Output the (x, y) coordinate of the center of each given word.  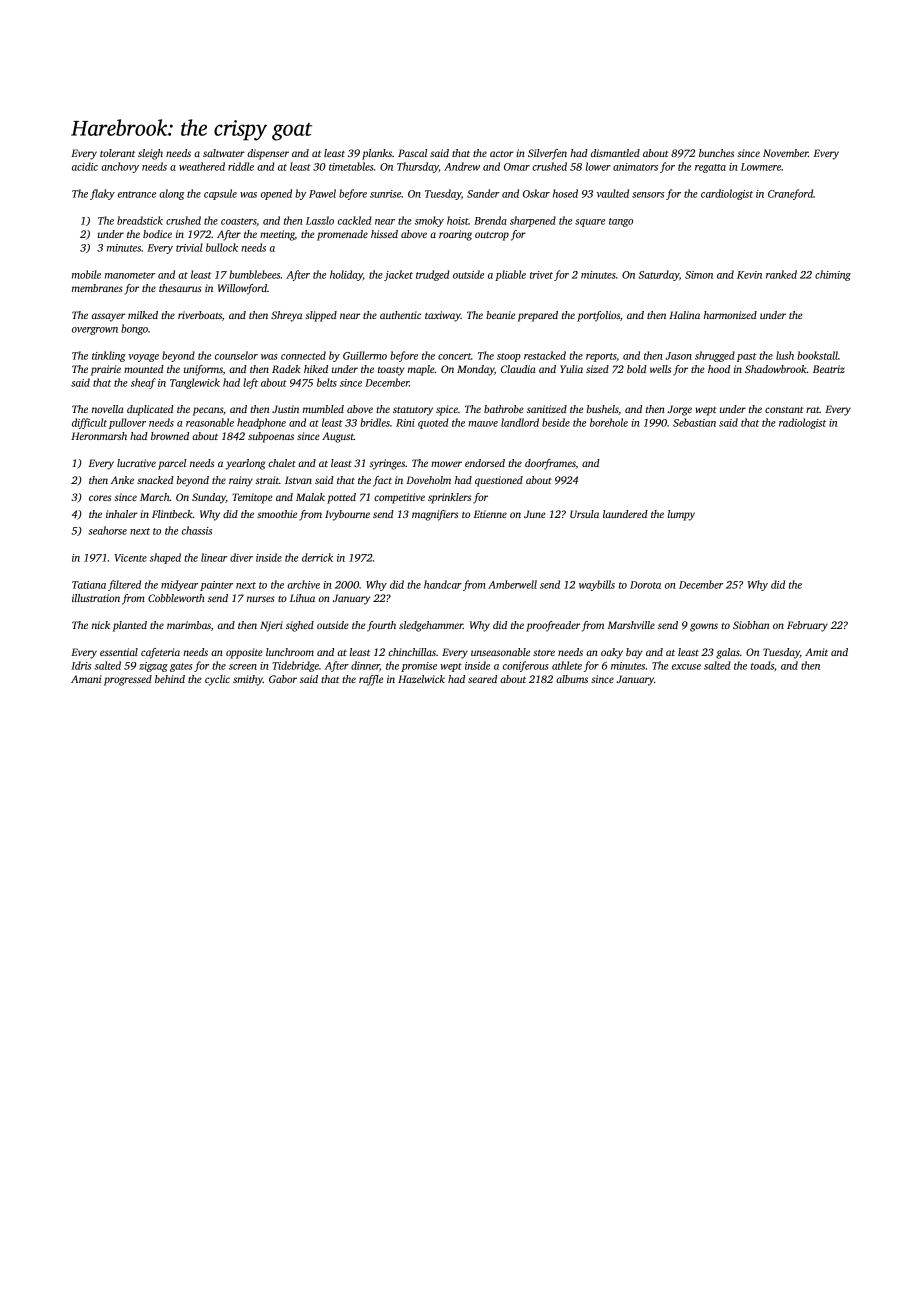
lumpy (681, 515)
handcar (443, 584)
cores (100, 498)
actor (502, 154)
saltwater (224, 153)
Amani (86, 679)
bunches (716, 153)
